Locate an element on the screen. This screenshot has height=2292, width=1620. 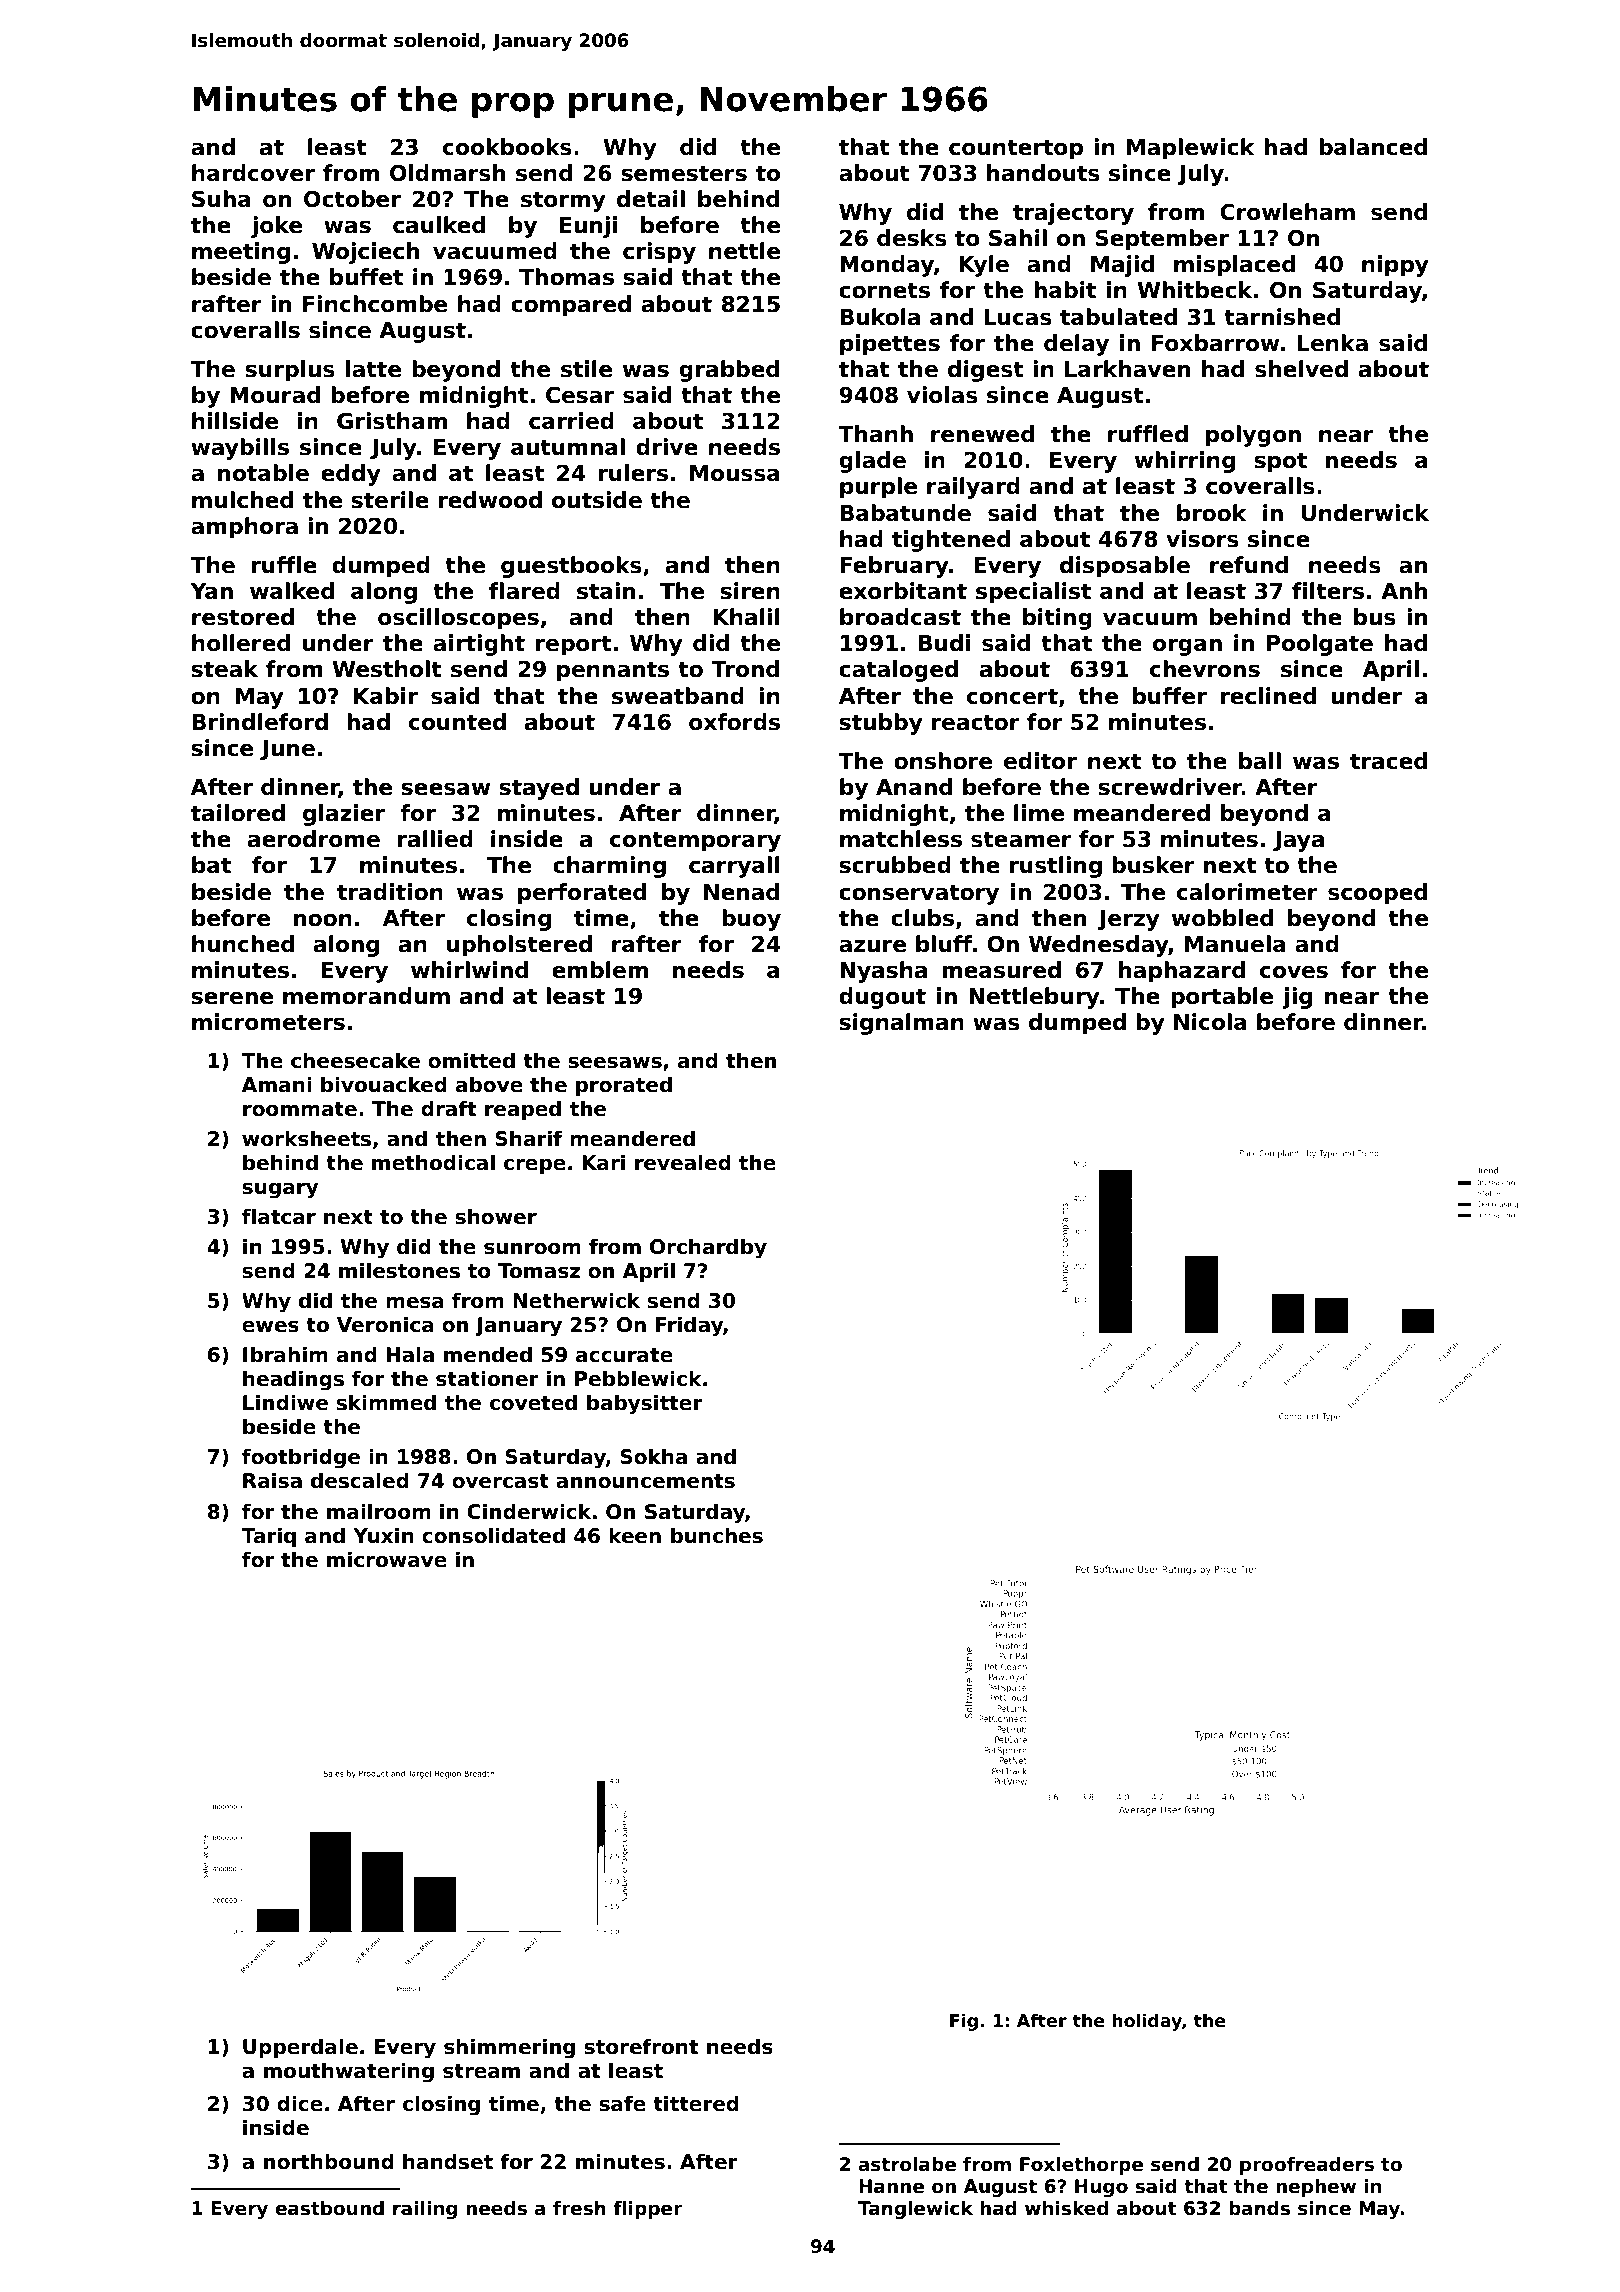
Finchcombe is located at coordinates (375, 304).
